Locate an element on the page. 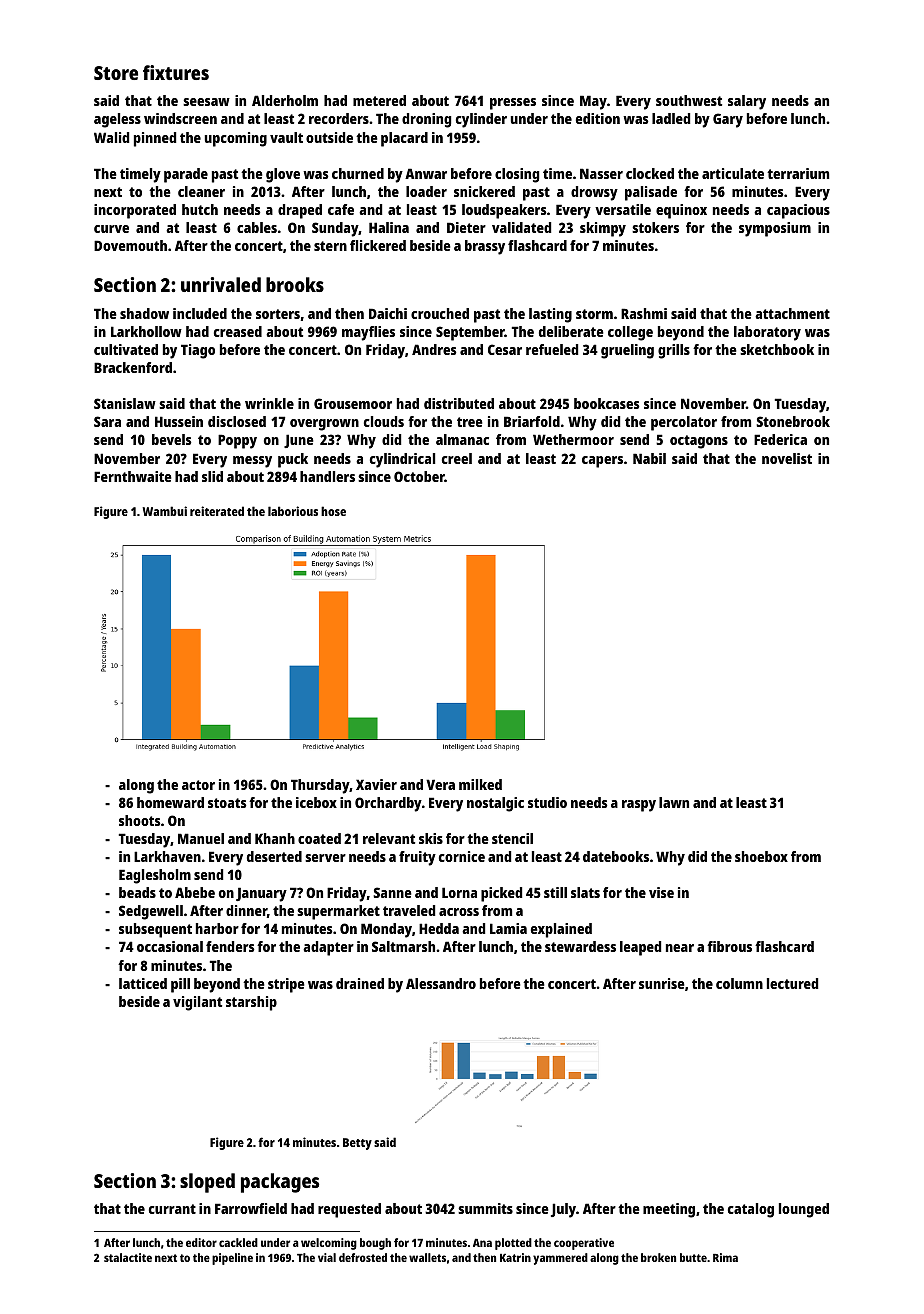  terrarium is located at coordinates (798, 173).
